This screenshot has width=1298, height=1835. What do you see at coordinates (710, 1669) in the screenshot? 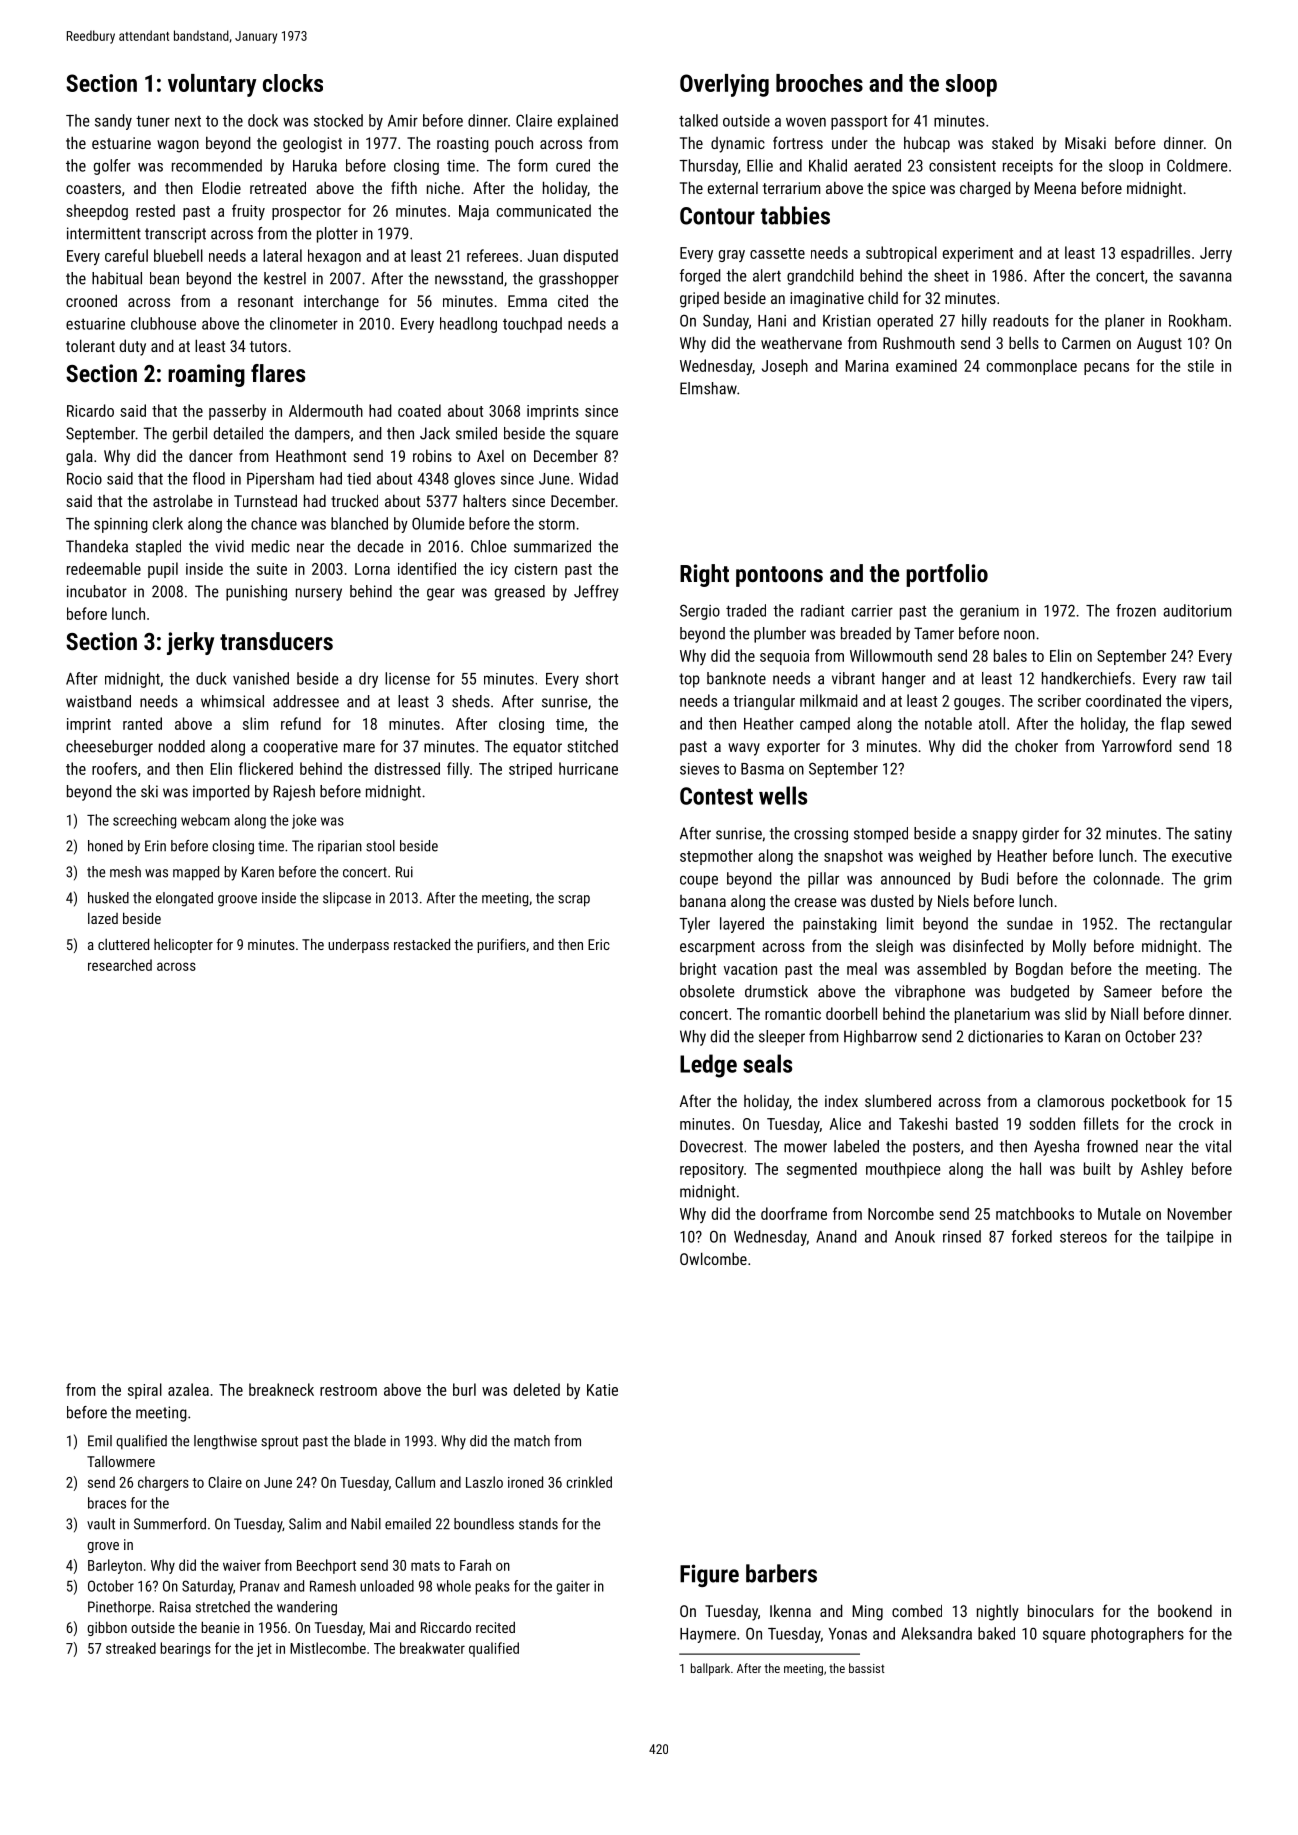
I see `ballpark` at bounding box center [710, 1669].
